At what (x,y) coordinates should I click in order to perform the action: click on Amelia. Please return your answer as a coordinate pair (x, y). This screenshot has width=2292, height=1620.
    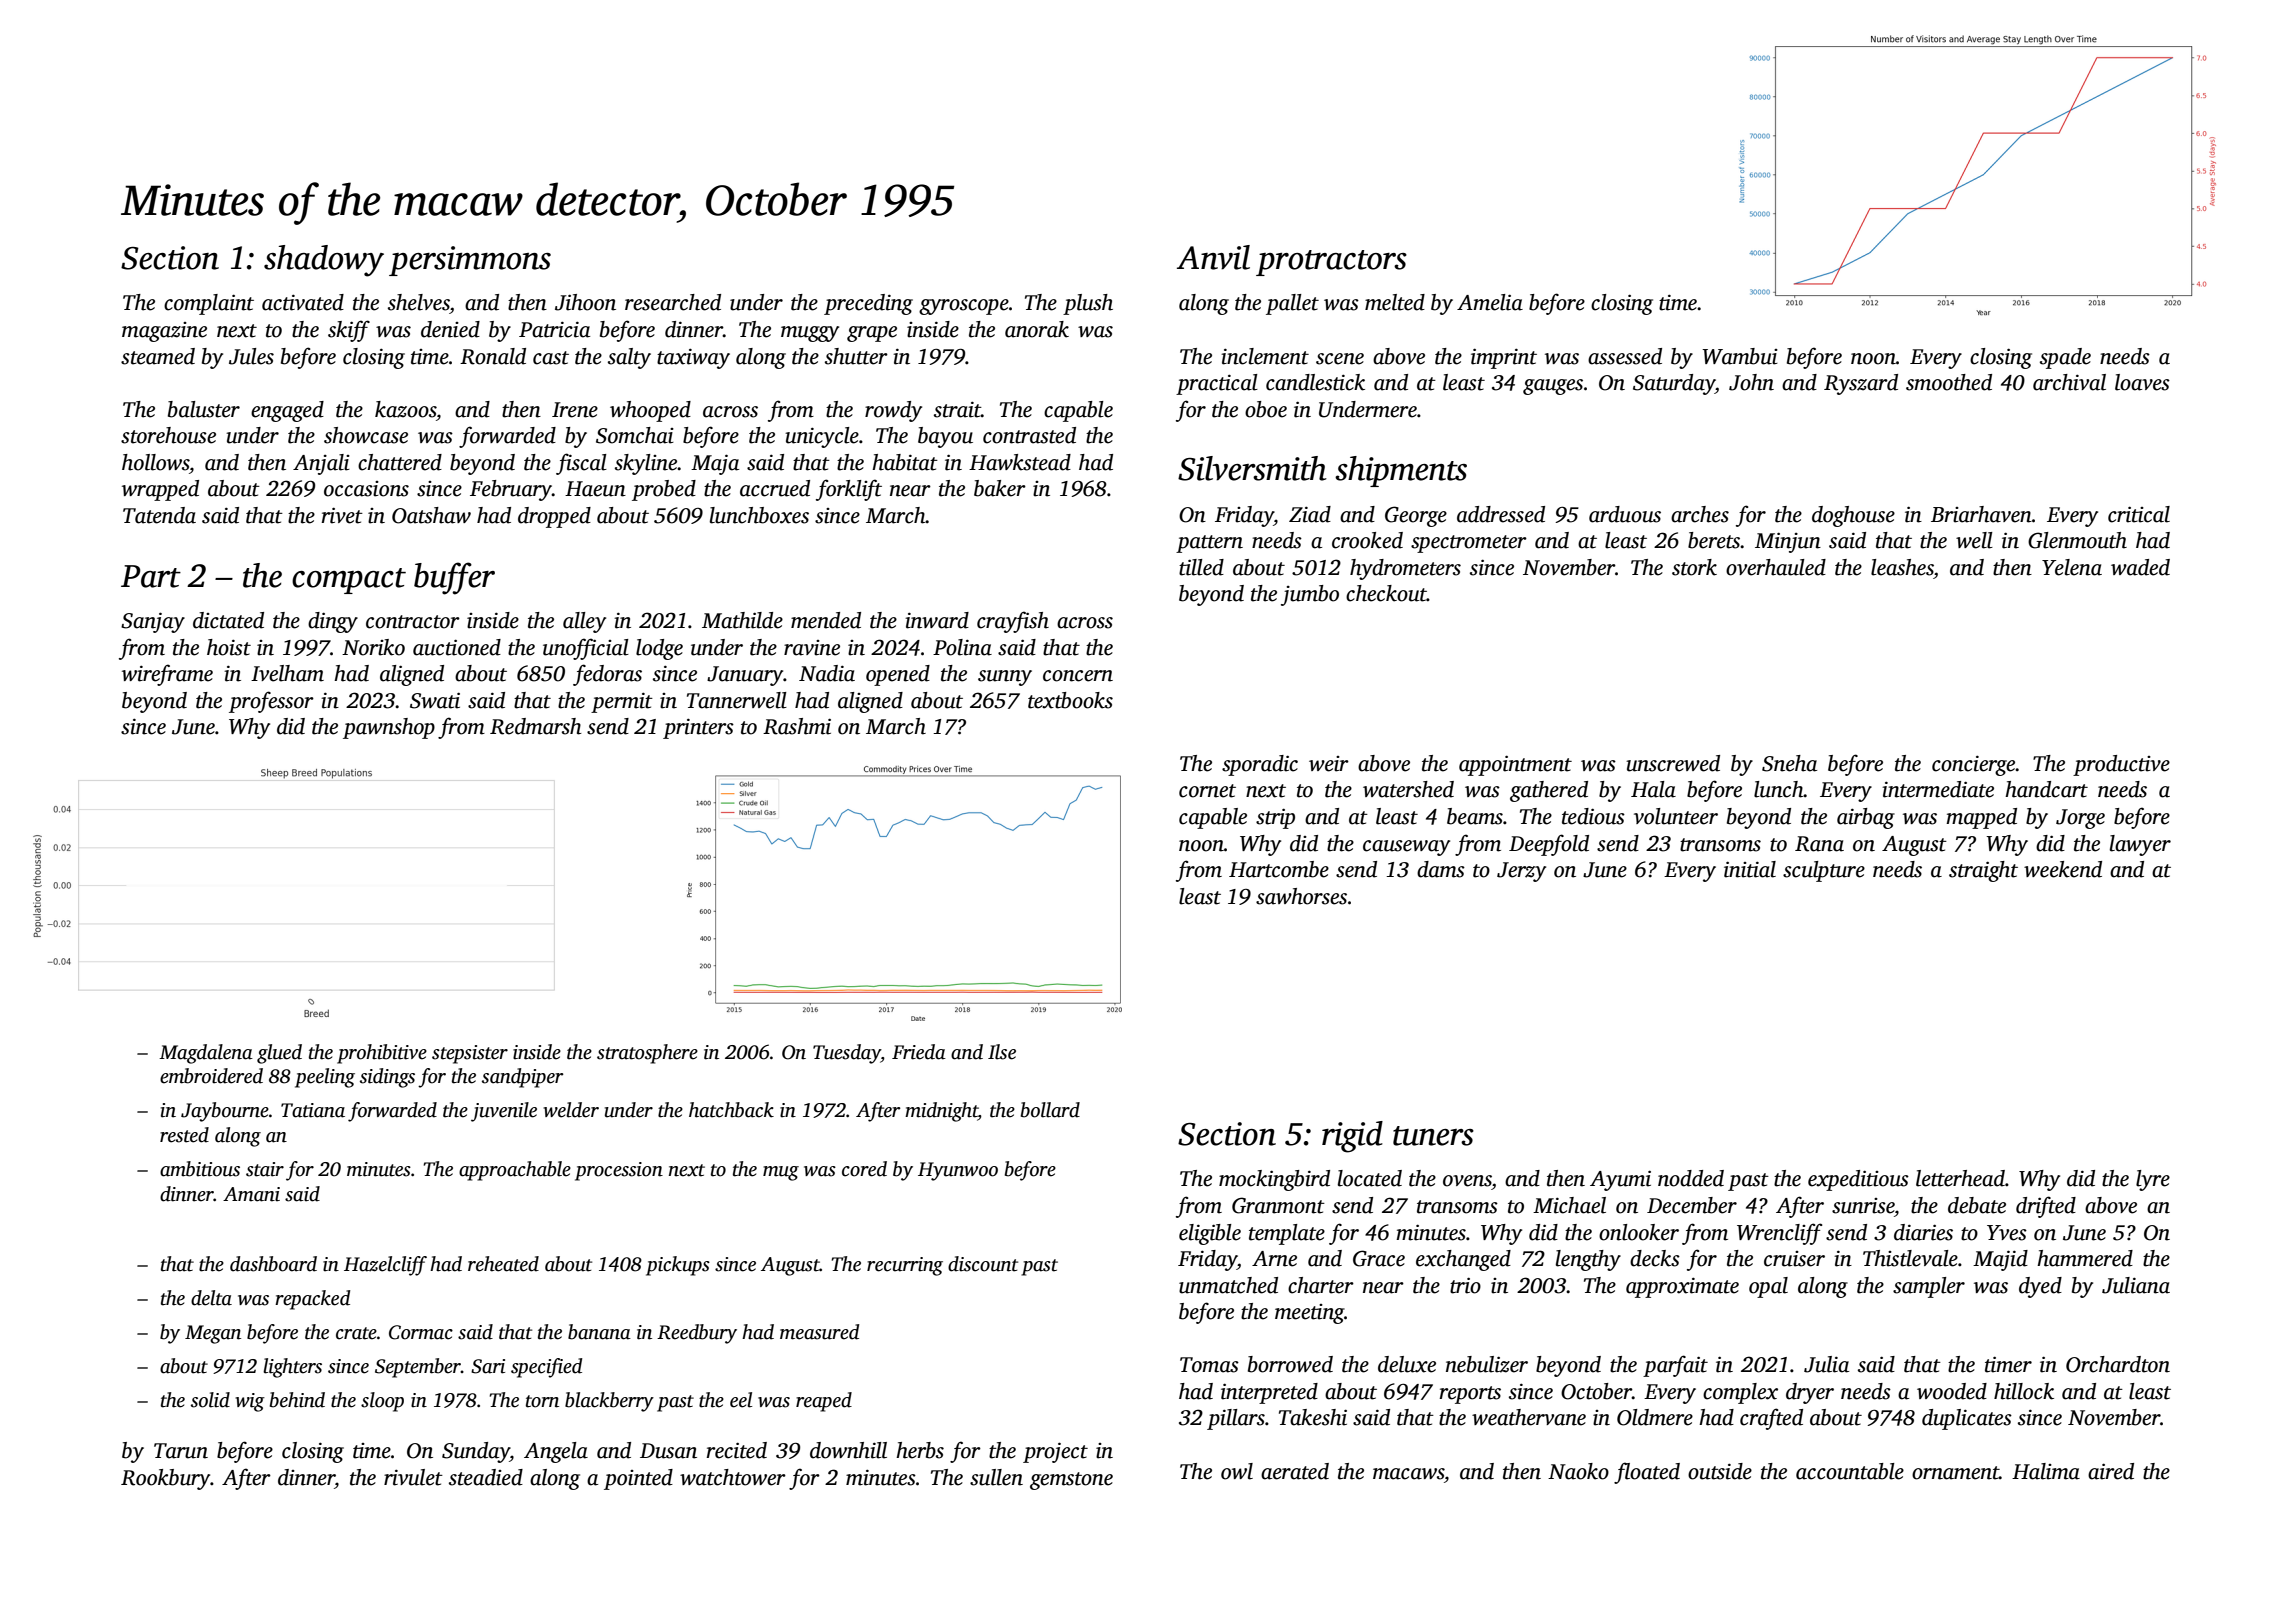
    Looking at the image, I should click on (1490, 302).
